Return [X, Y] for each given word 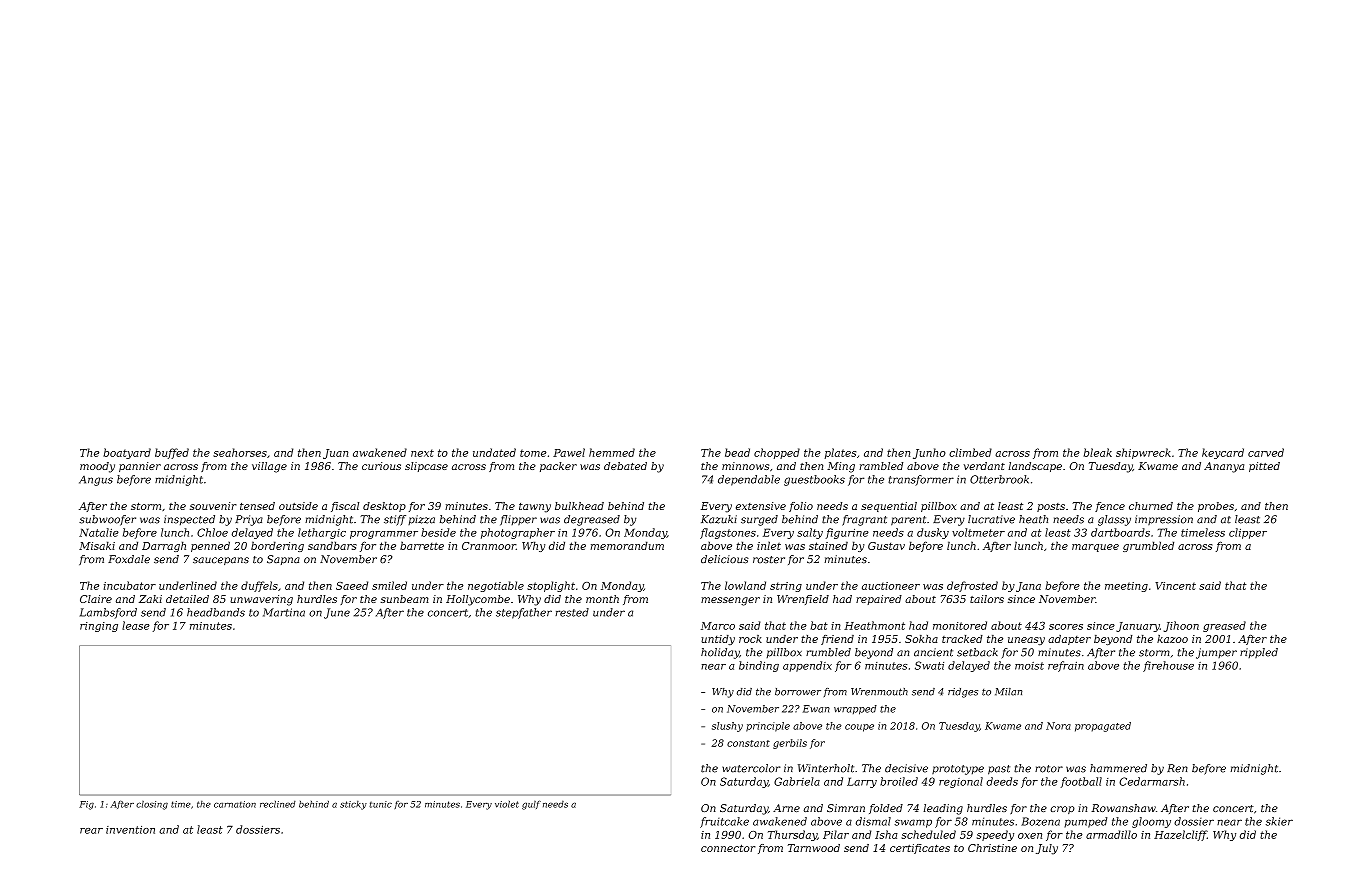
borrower [798, 692]
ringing [99, 627]
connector [728, 848]
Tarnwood [814, 848]
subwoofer [107, 520]
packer [558, 467]
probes [1216, 507]
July [1047, 849]
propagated [1103, 727]
